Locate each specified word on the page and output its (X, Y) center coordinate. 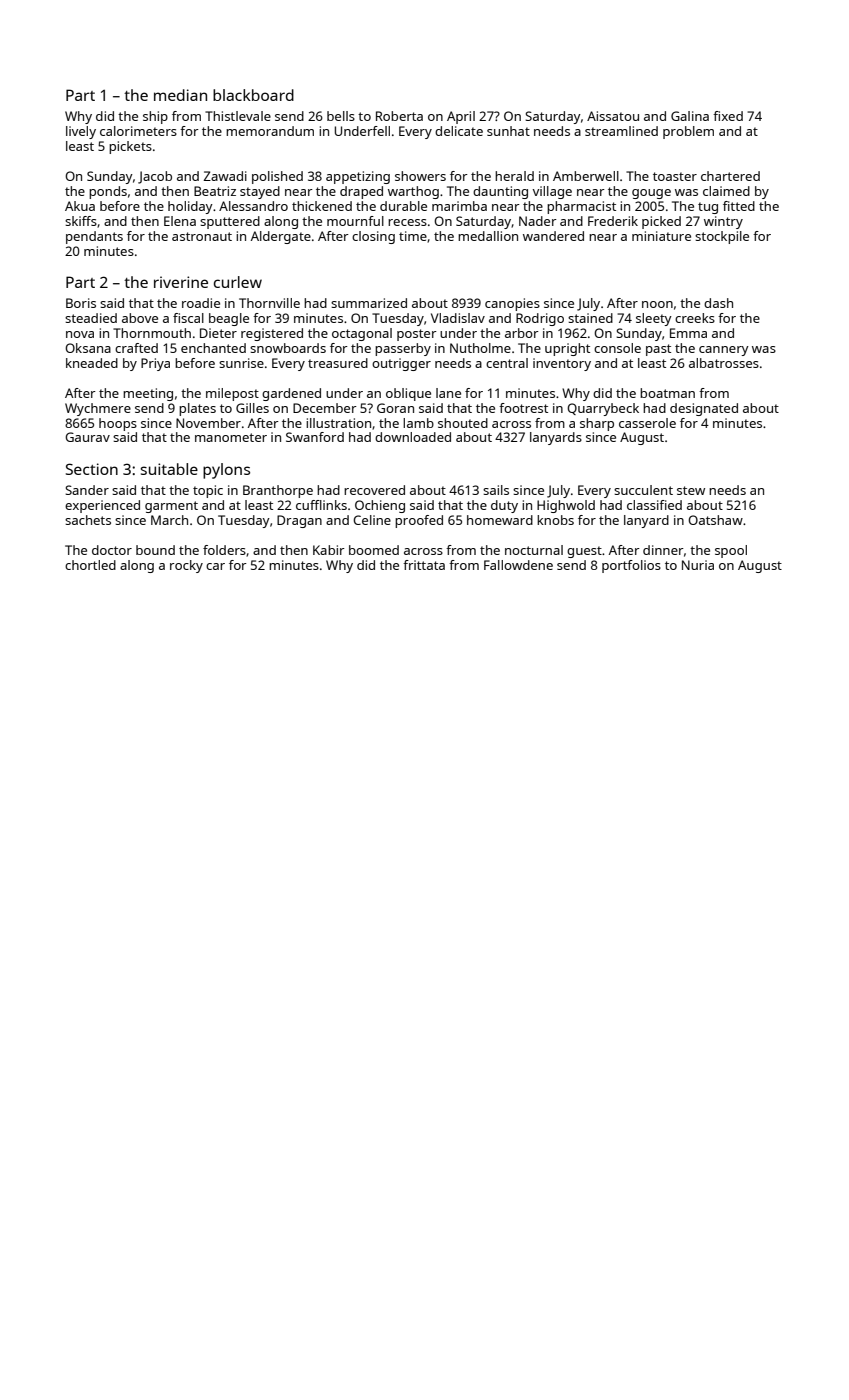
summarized (369, 303)
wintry (723, 222)
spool (731, 551)
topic (208, 491)
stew (691, 490)
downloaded (413, 437)
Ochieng (380, 506)
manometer (231, 437)
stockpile (722, 237)
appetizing (358, 177)
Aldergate (281, 237)
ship (155, 117)
